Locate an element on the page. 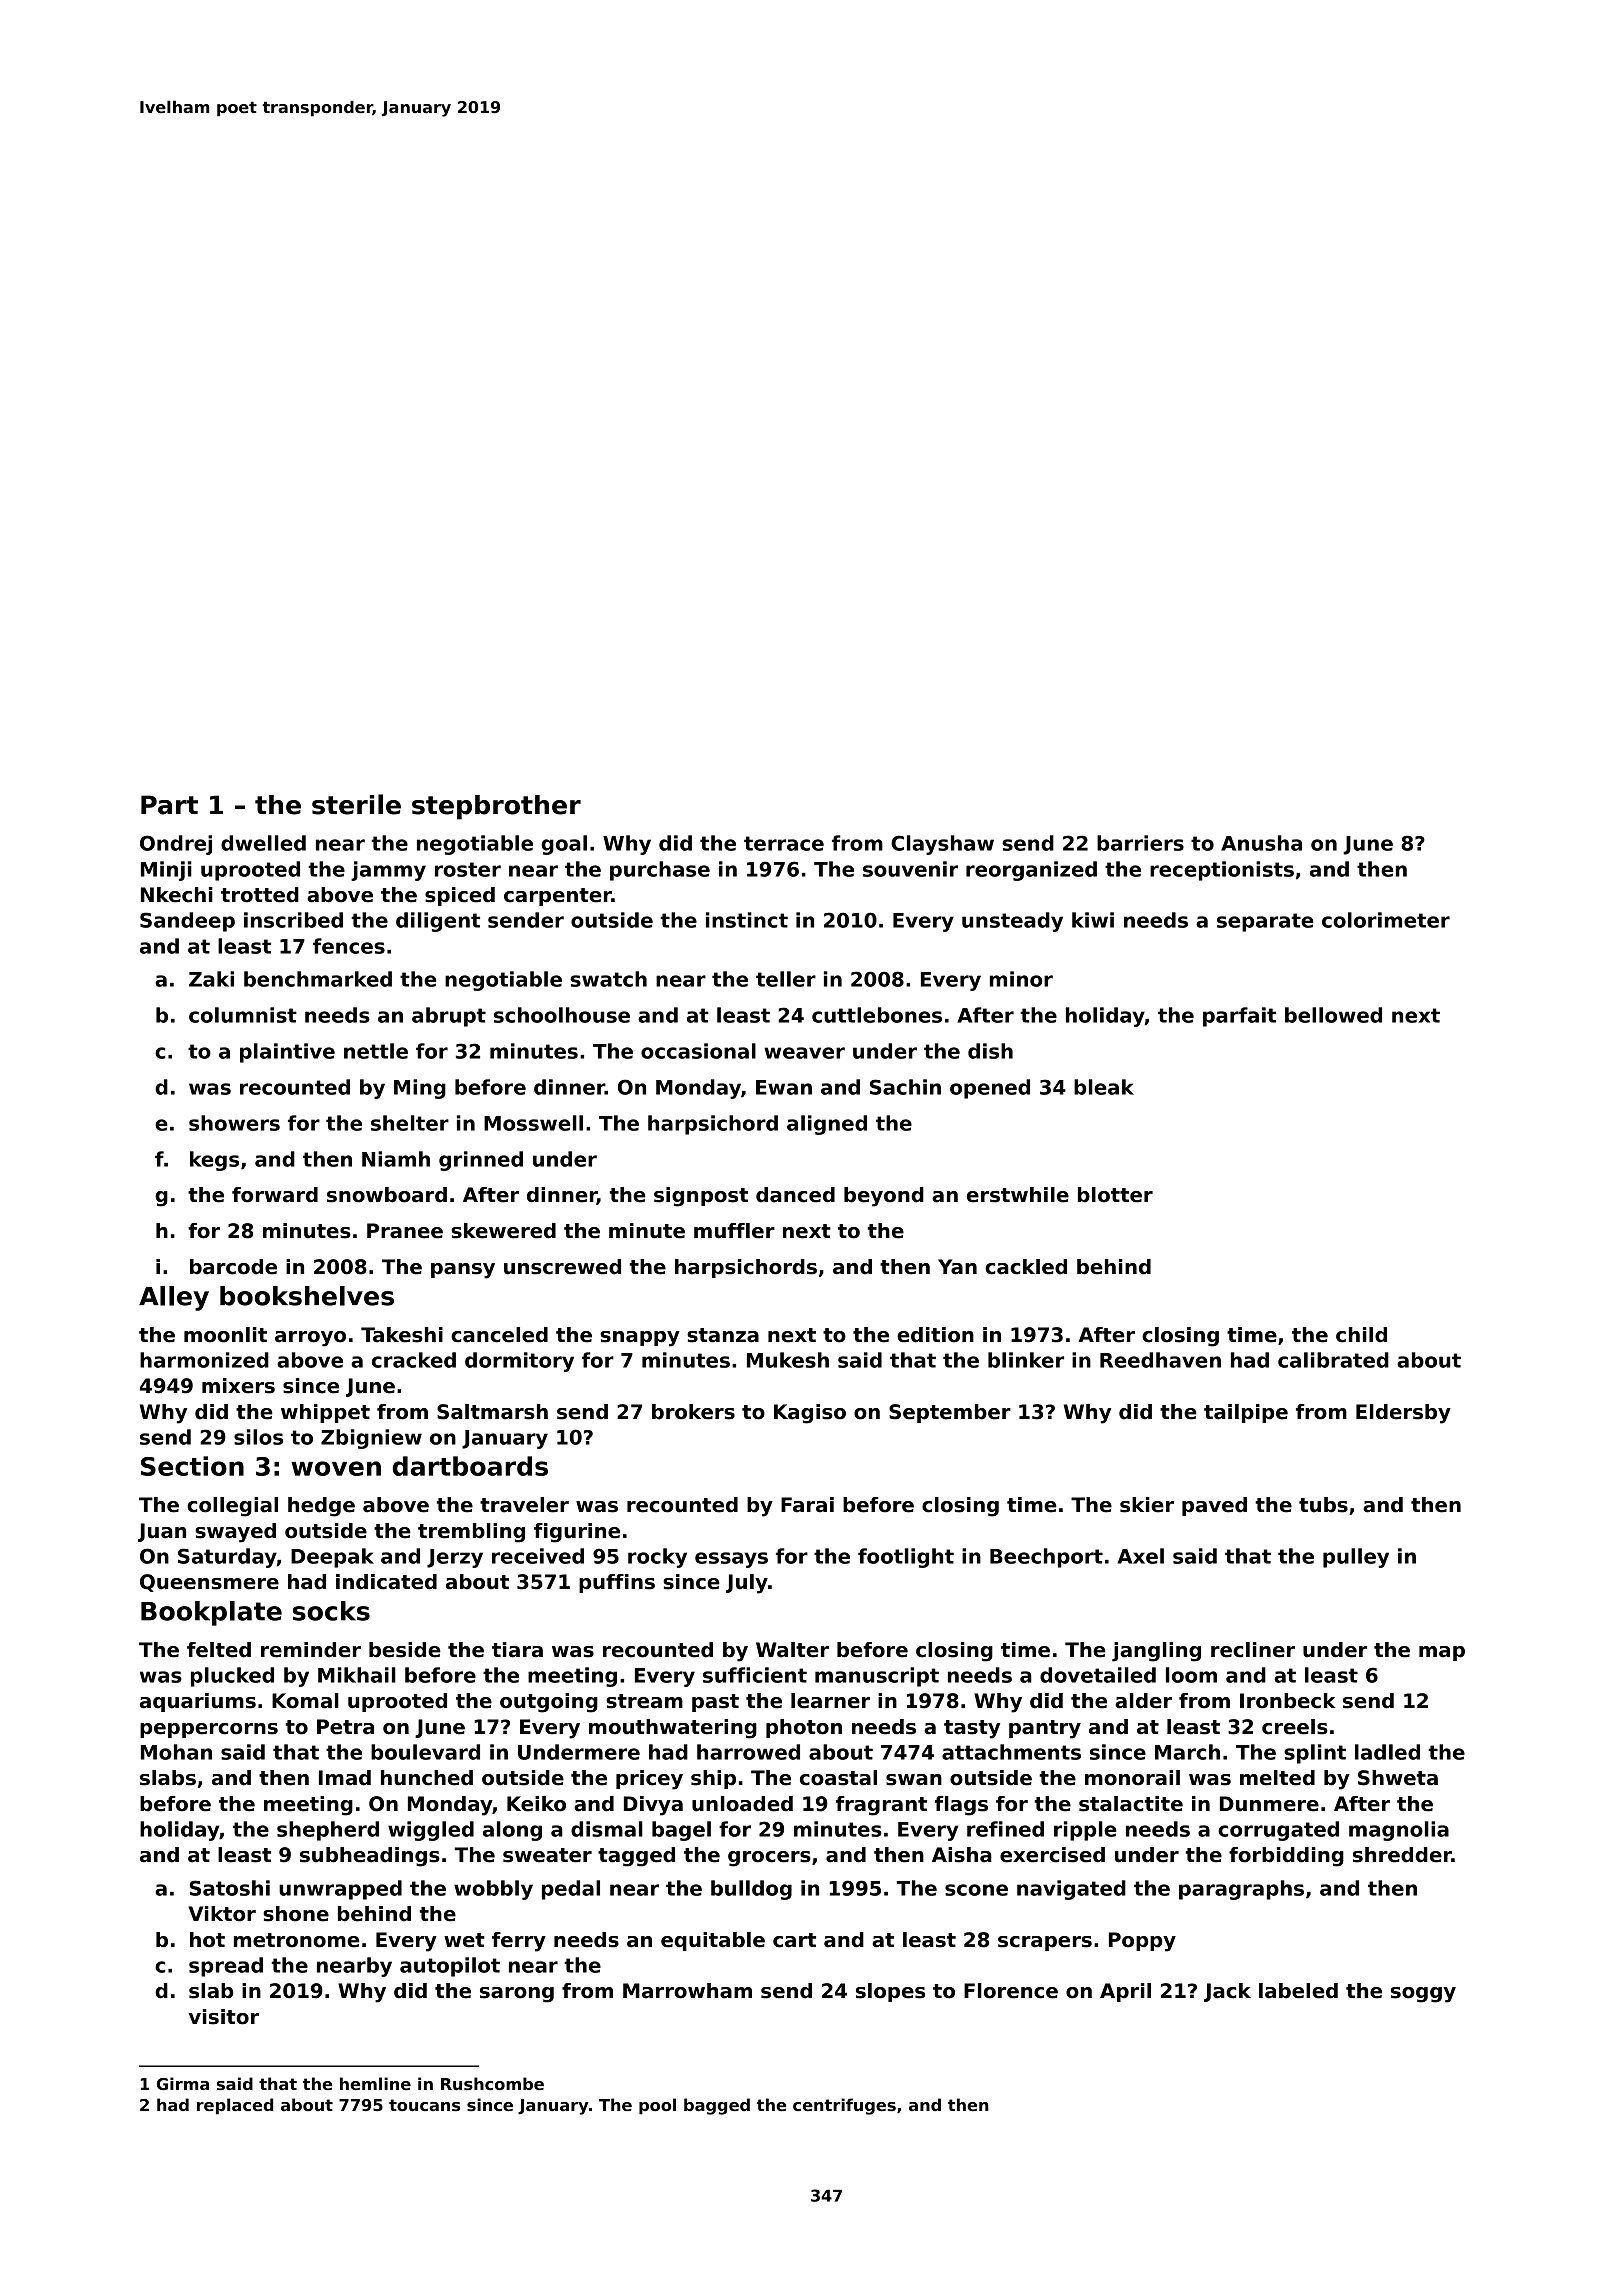 This page has height=2292, width=1620. replaced is located at coordinates (235, 2106).
